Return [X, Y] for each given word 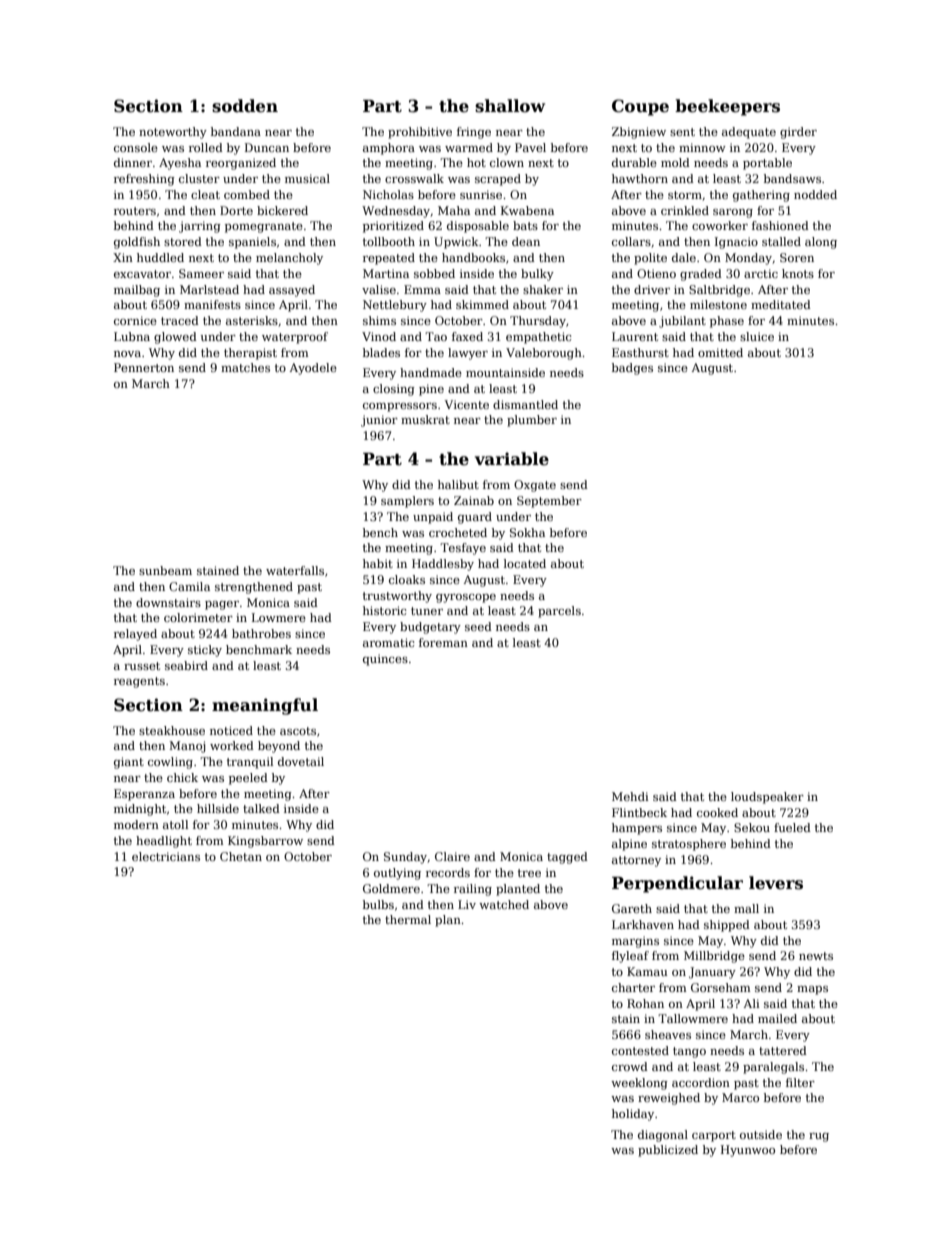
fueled [792, 827]
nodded [815, 194]
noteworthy [173, 133]
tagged [567, 858]
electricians [166, 856]
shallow [510, 106]
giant [129, 763]
